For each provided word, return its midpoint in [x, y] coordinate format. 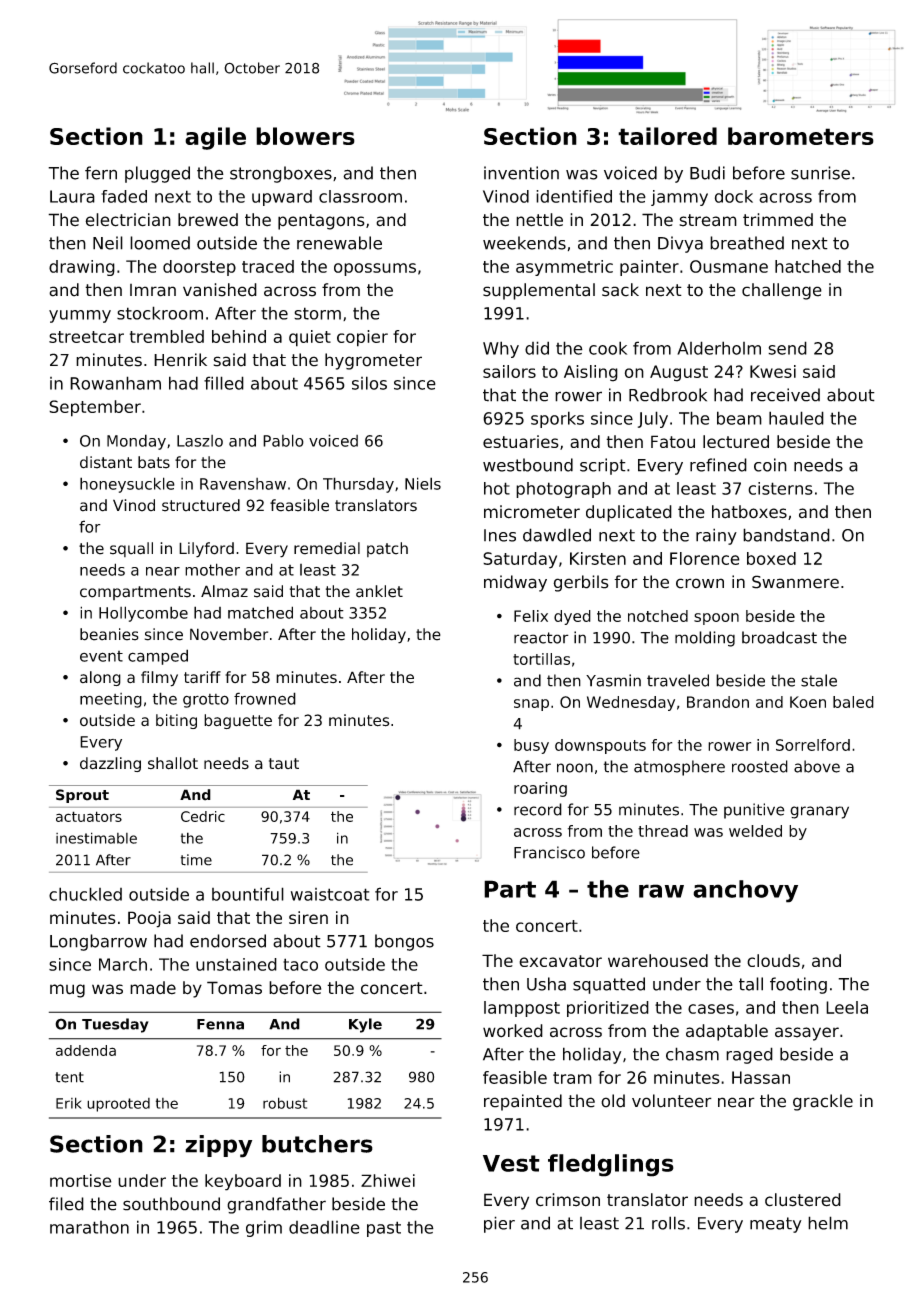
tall [751, 984]
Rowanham [115, 383]
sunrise [820, 173]
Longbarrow [98, 942]
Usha [546, 984]
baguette [238, 721]
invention [521, 173]
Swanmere [795, 582]
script [603, 466]
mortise [81, 1180]
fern [101, 173]
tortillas [541, 659]
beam [739, 418]
